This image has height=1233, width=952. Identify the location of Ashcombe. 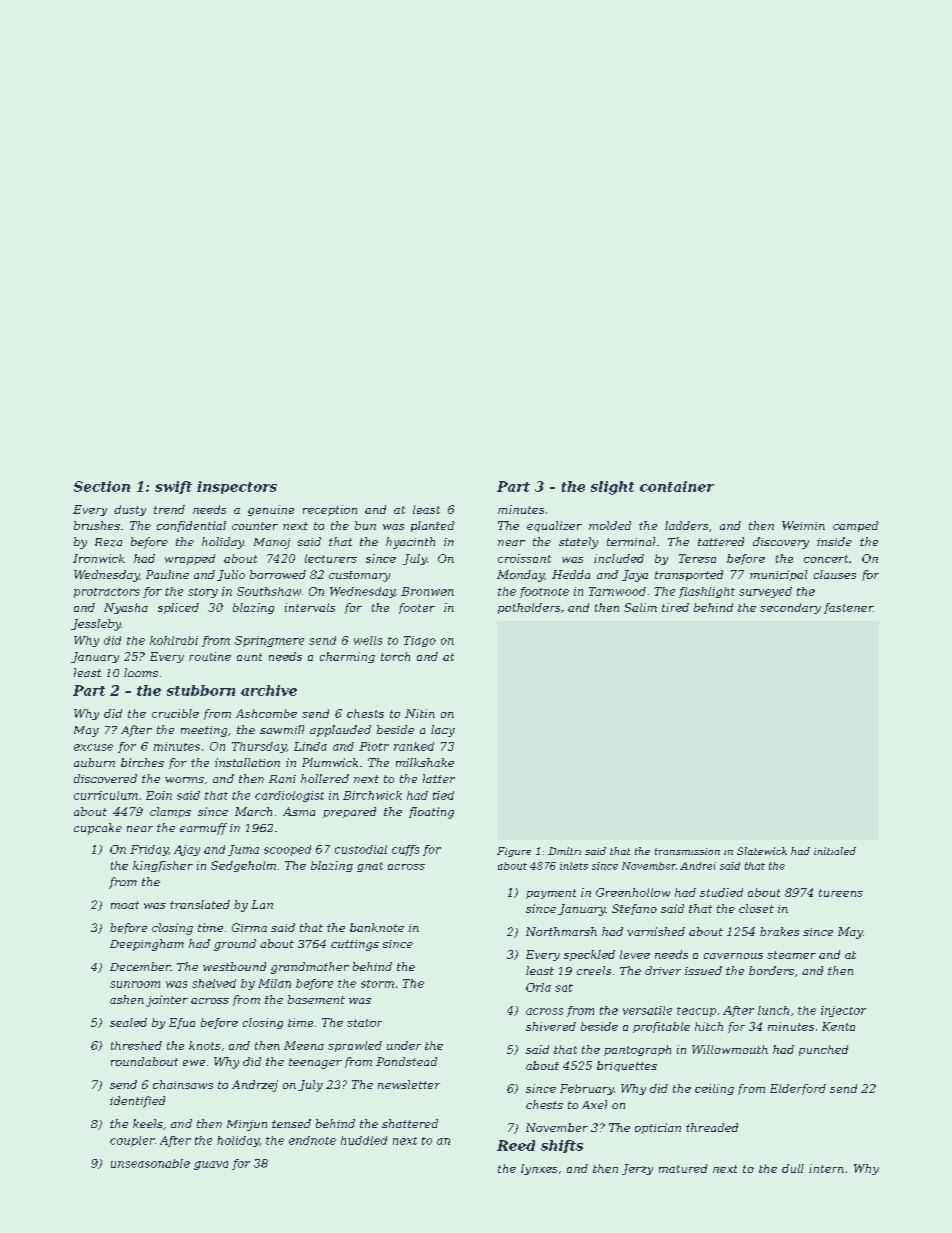
(266, 713).
